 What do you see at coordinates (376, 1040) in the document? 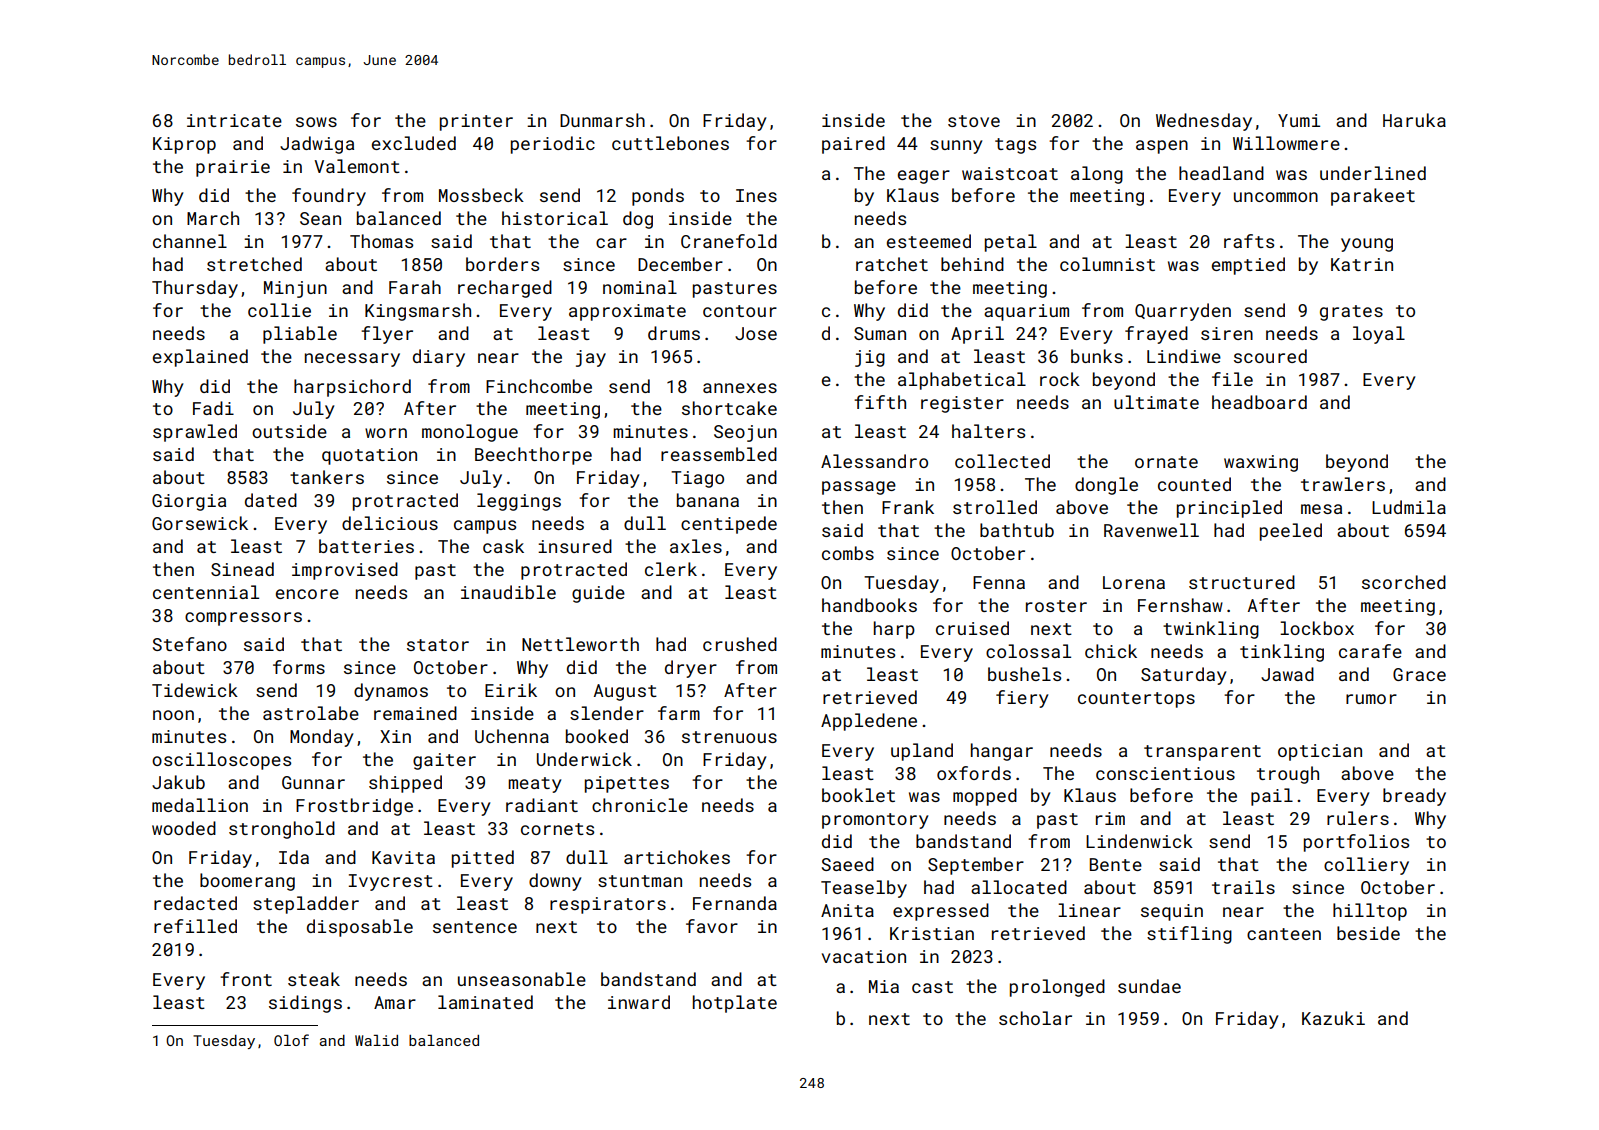
I see `Walid` at bounding box center [376, 1040].
